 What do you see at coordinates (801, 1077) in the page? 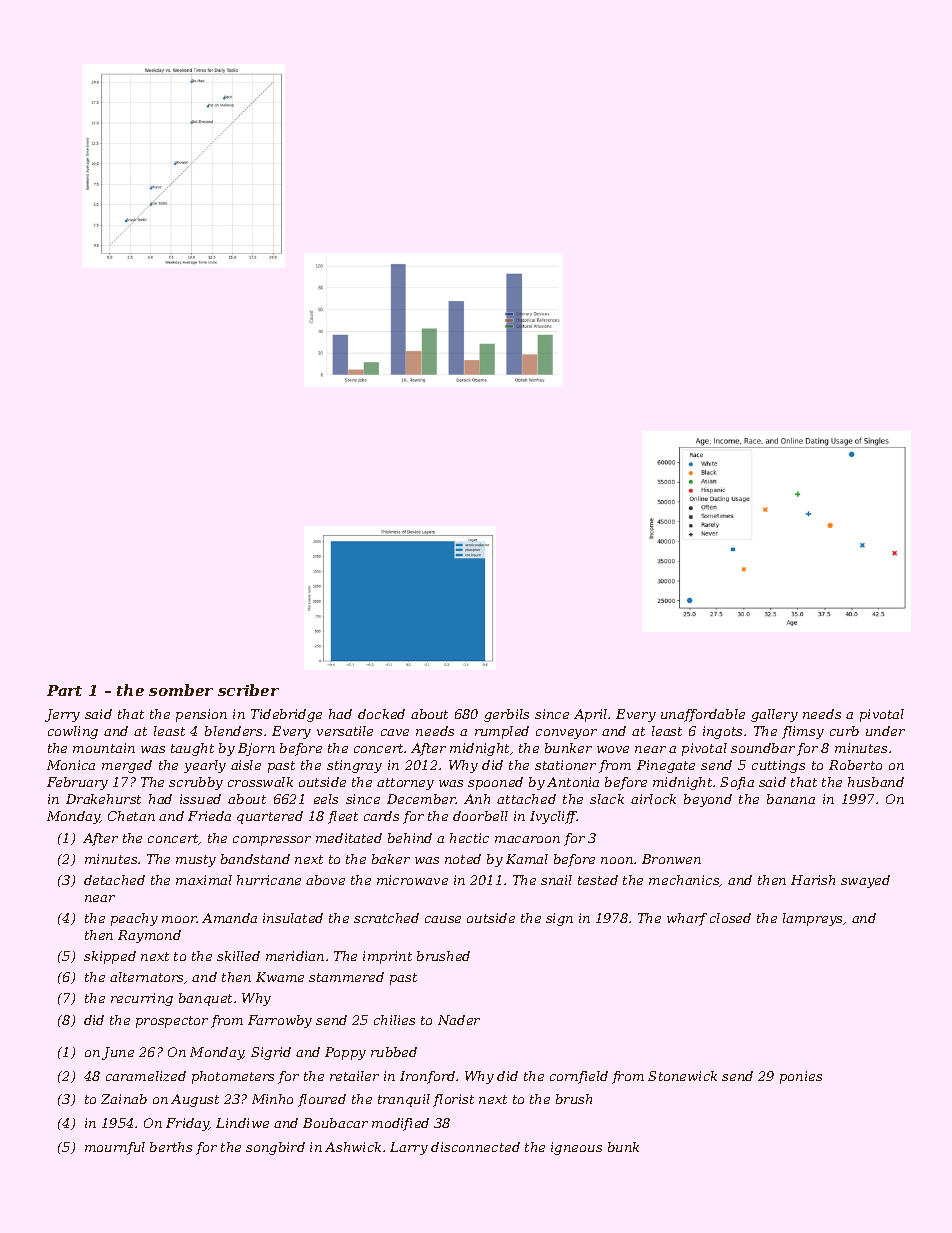
I see `ponies` at bounding box center [801, 1077].
